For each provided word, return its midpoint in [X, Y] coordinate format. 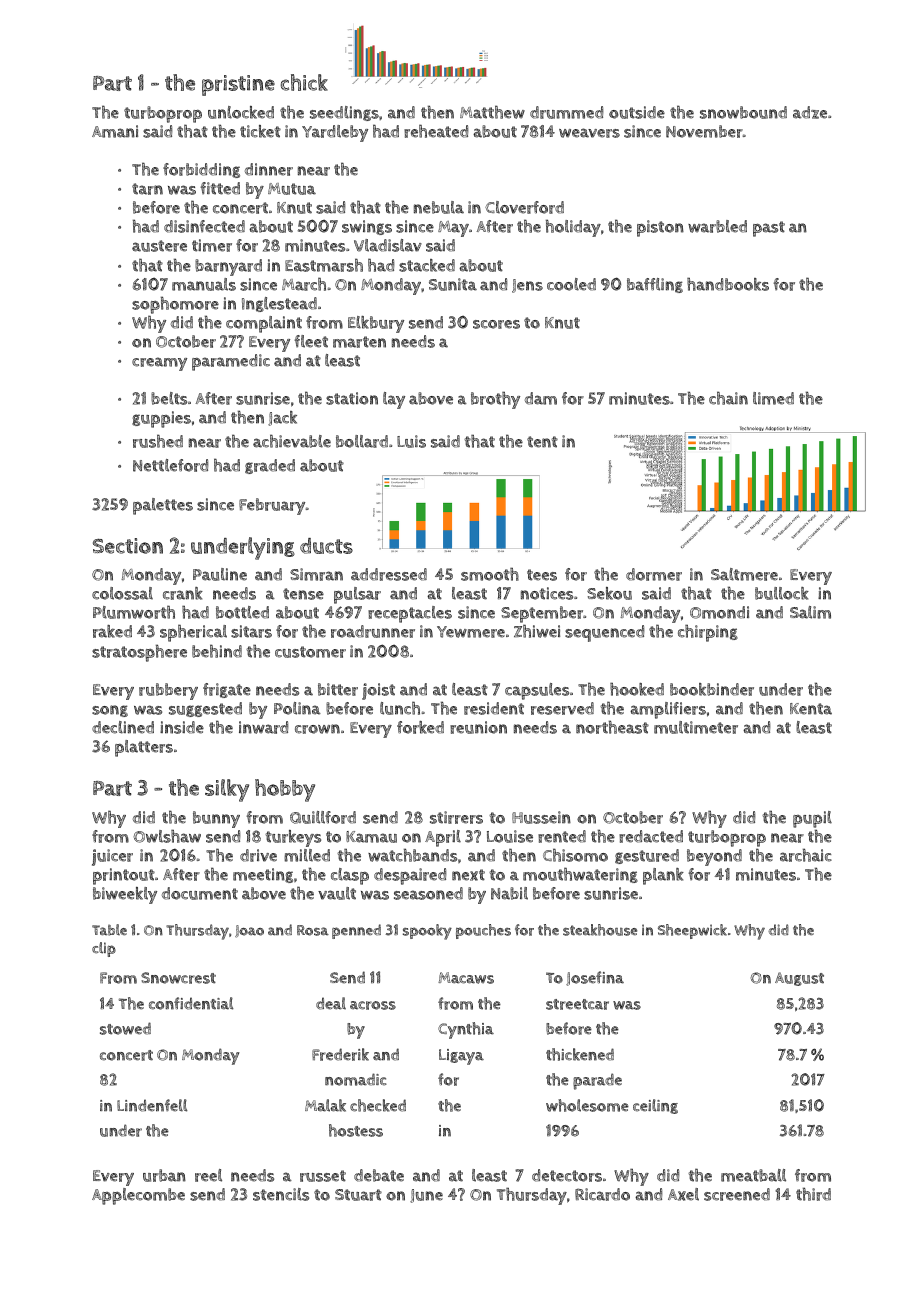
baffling [655, 285]
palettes [163, 506]
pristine [238, 85]
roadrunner [373, 631]
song [110, 711]
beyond [714, 857]
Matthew [492, 112]
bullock [782, 593]
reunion [478, 727]
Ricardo [602, 1194]
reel [208, 1175]
